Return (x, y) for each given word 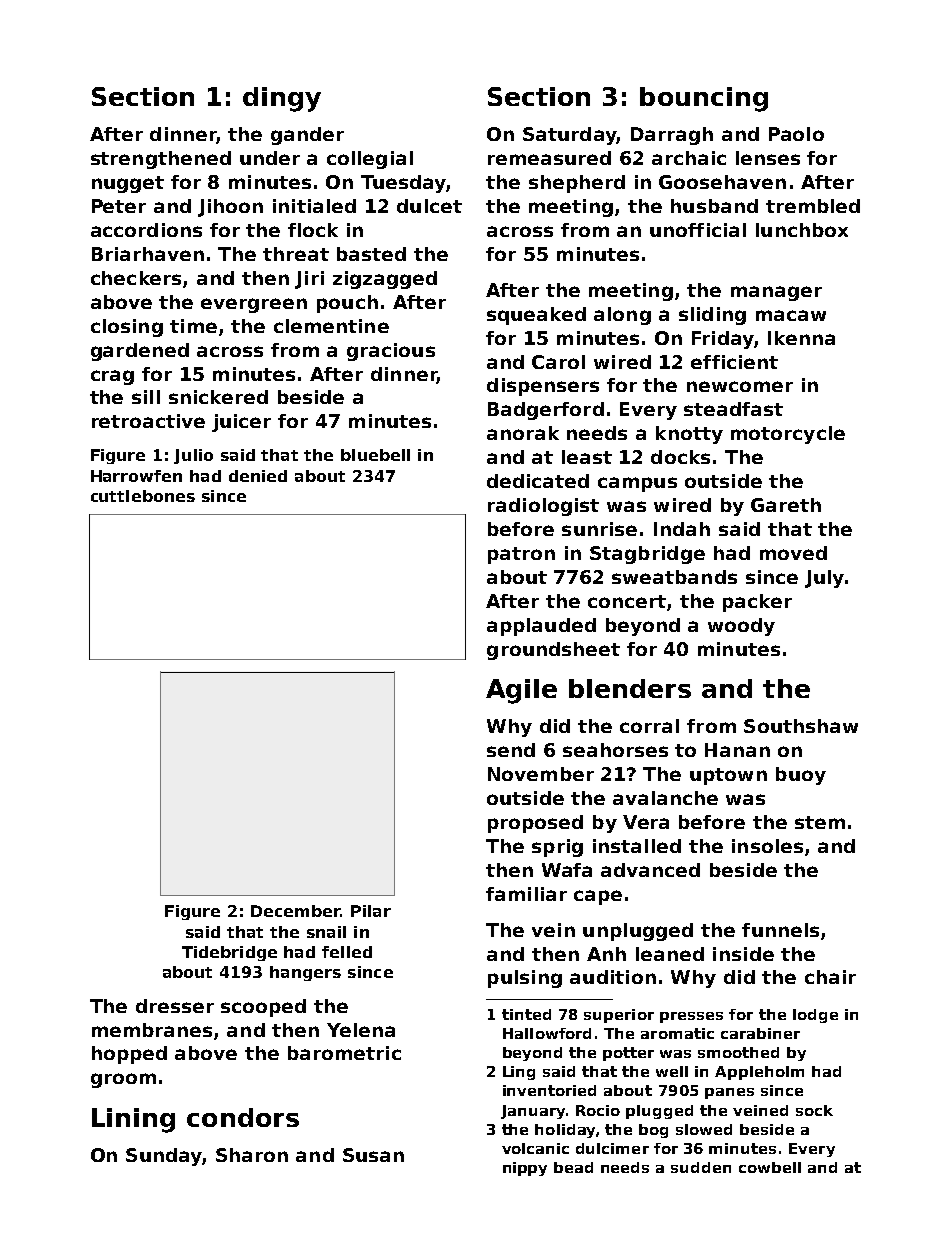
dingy (282, 99)
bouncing (704, 99)
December (295, 911)
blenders (630, 688)
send (511, 750)
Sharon (252, 1155)
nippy (525, 1169)
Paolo (796, 134)
